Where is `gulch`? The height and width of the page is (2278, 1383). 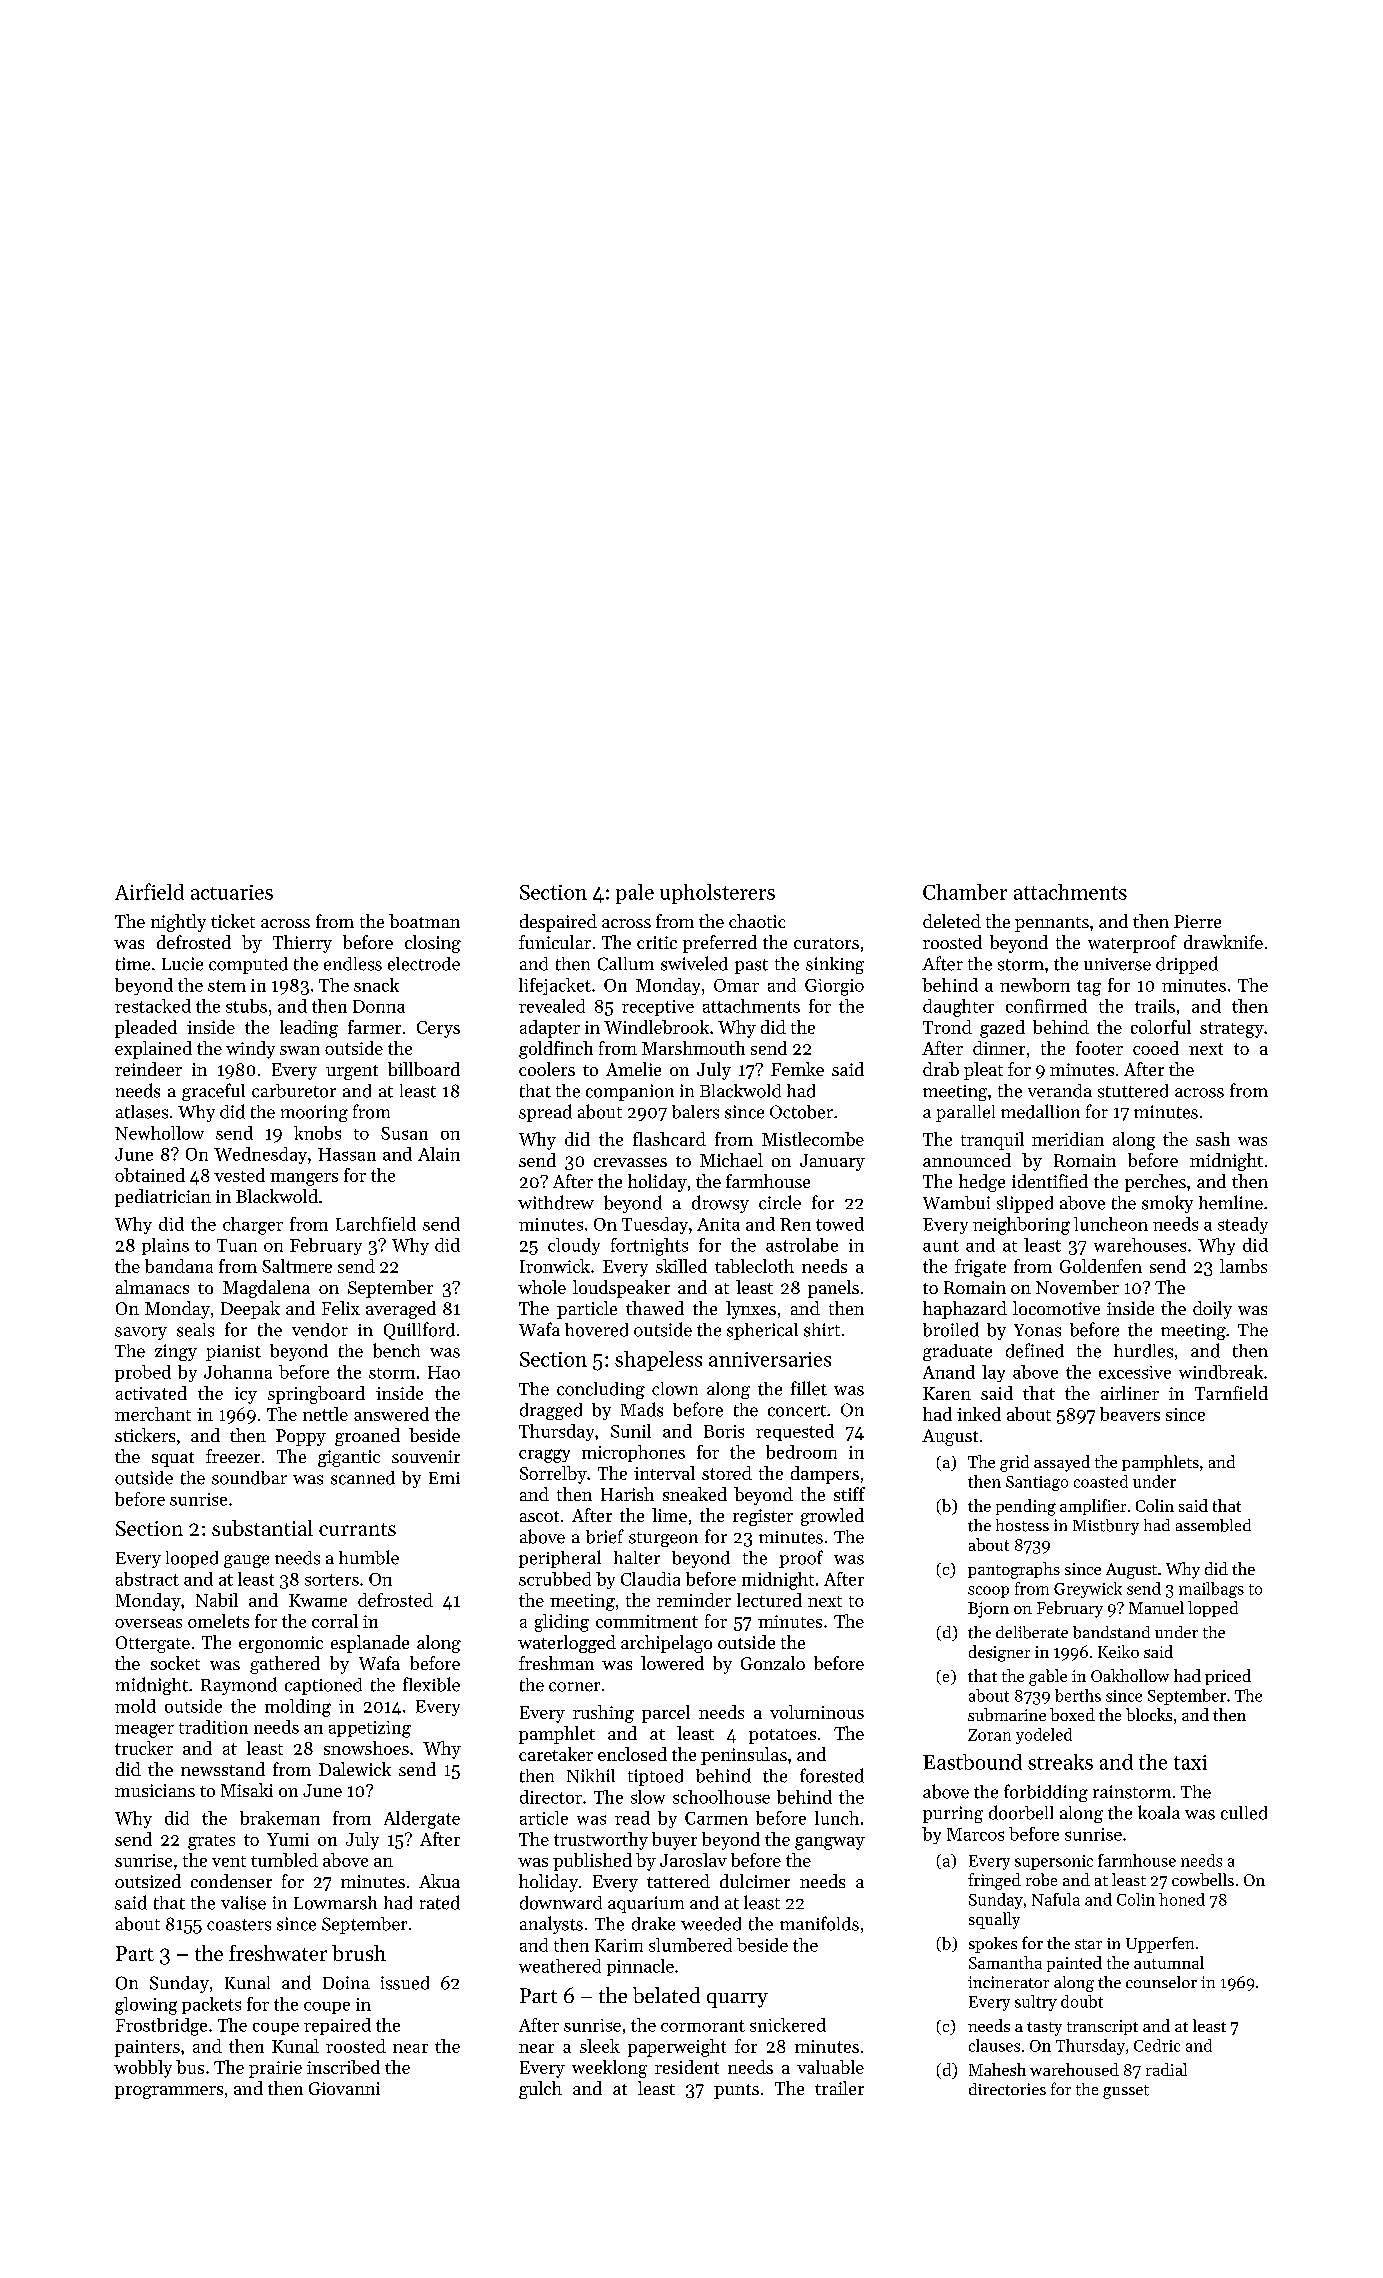 gulch is located at coordinates (540, 2090).
